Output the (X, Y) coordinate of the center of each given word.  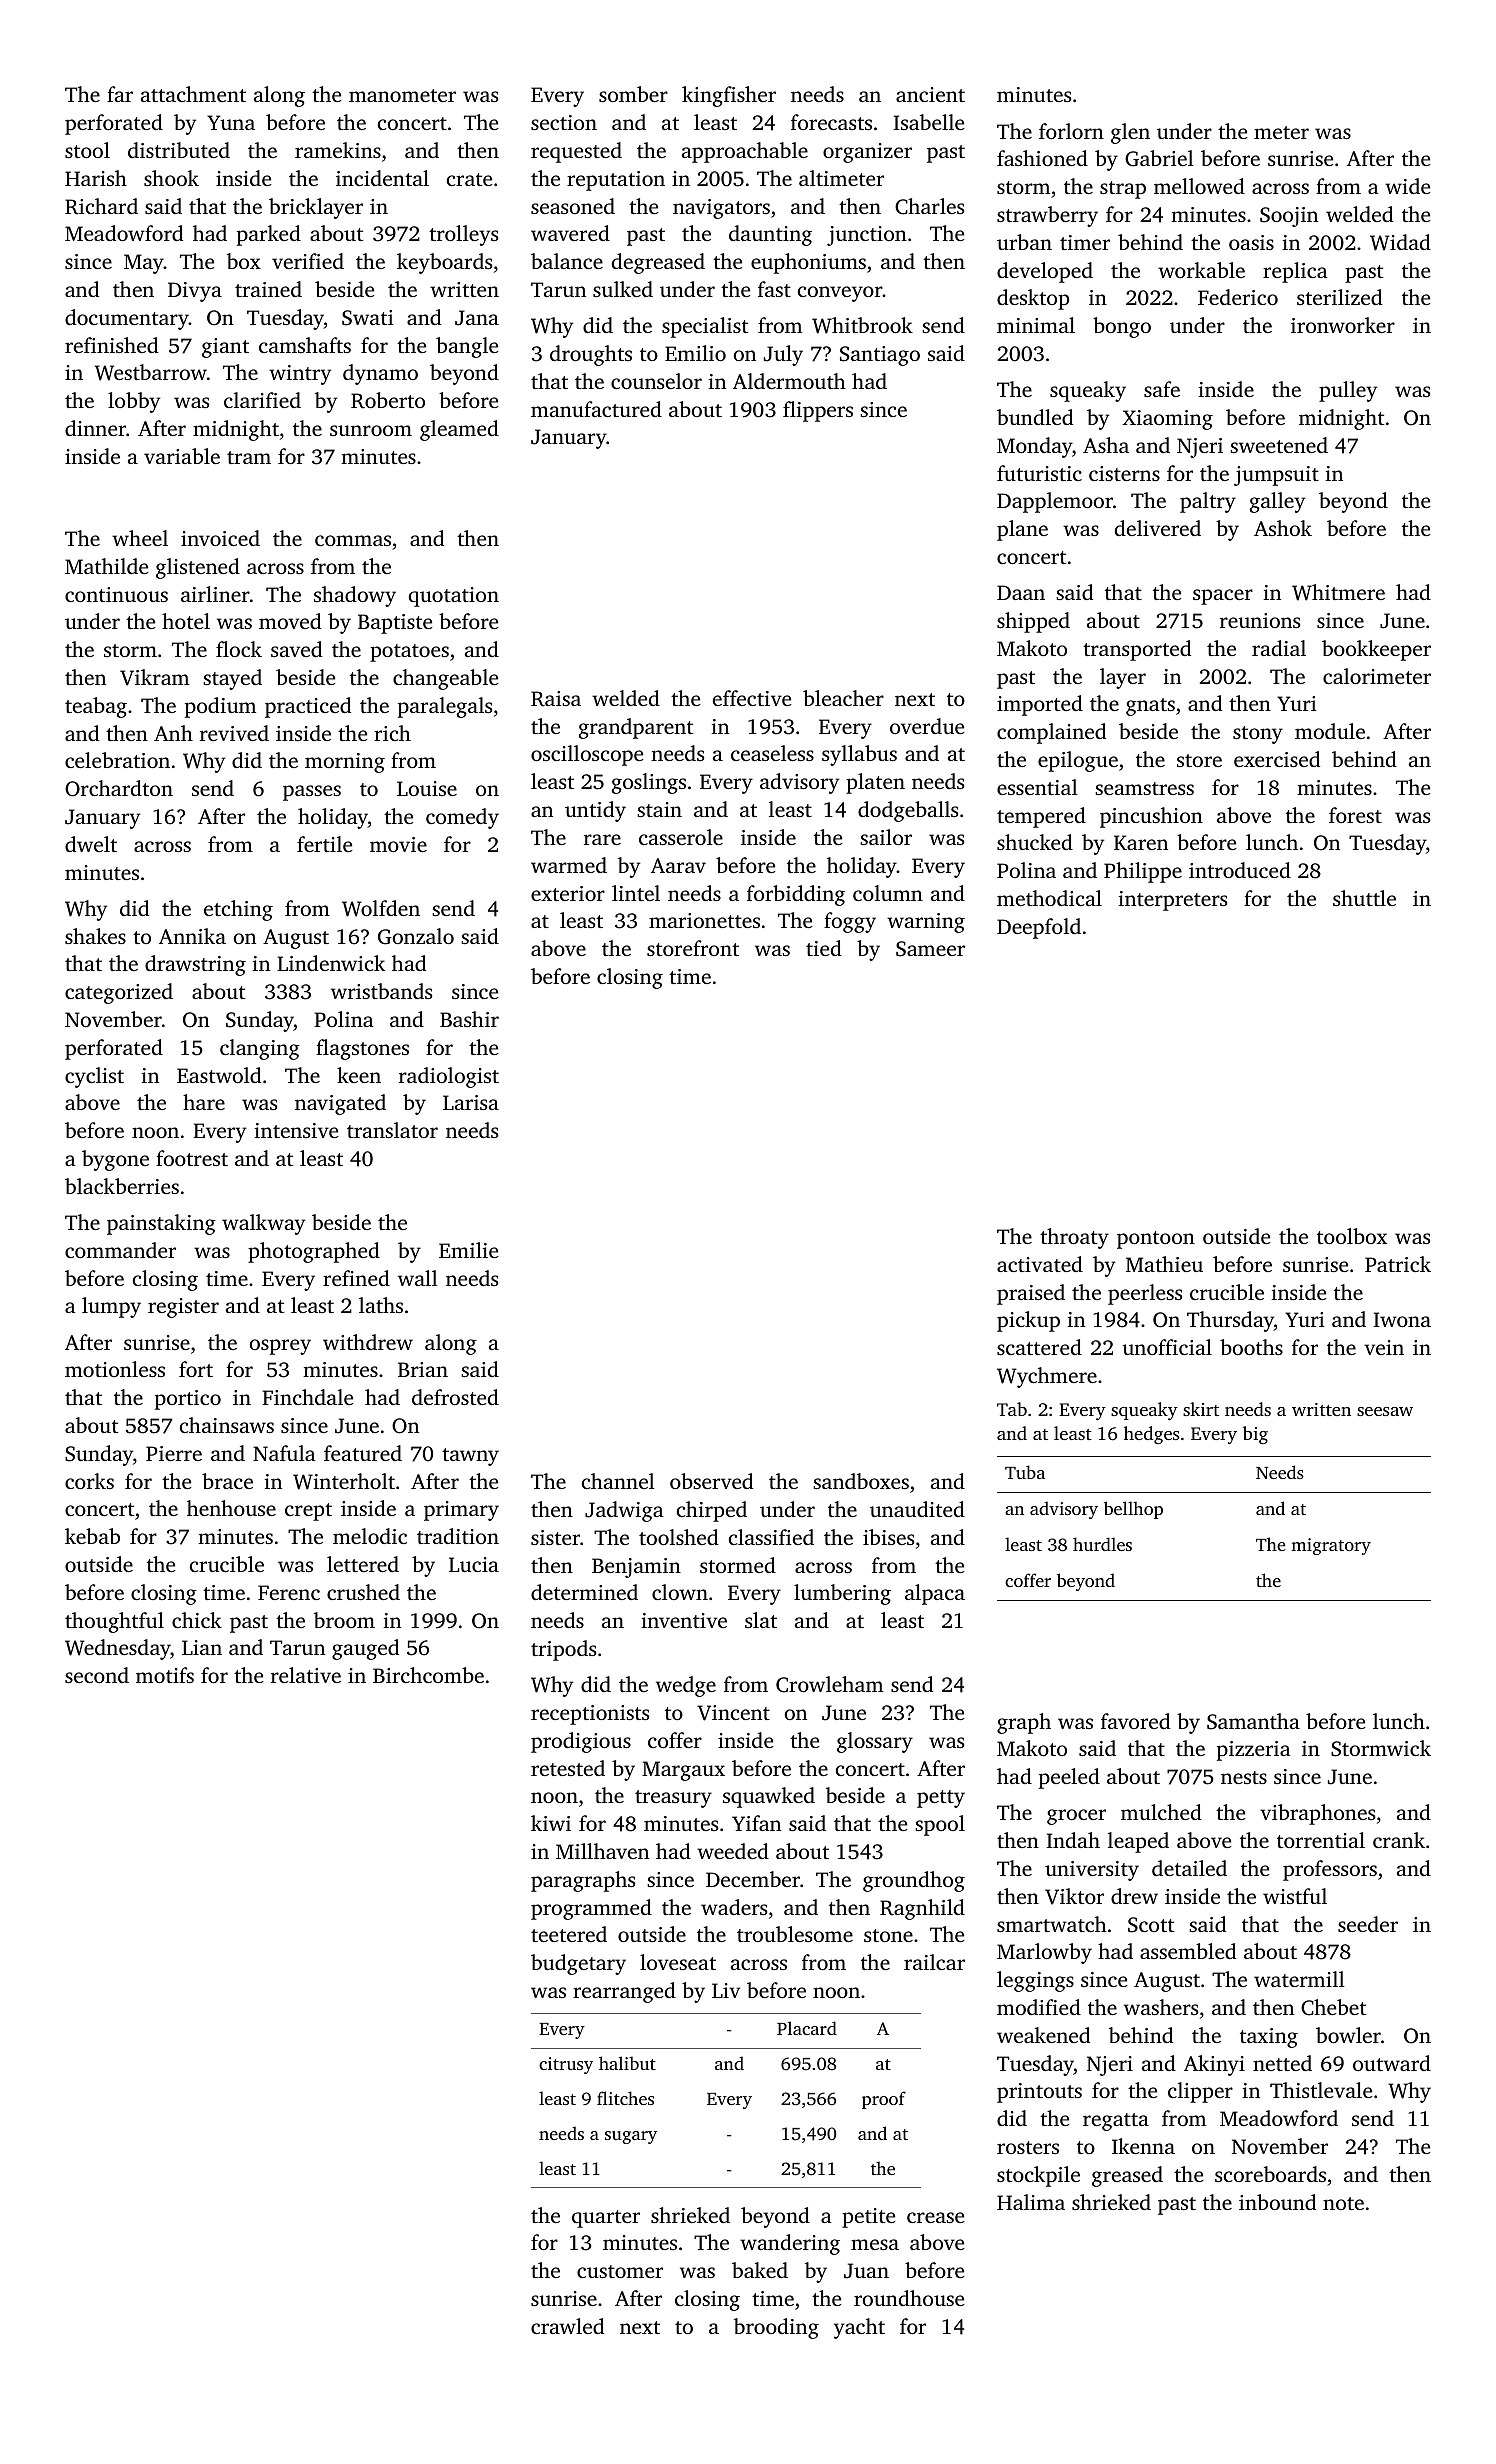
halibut (627, 2063)
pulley (1348, 391)
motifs (165, 1675)
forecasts (831, 122)
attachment (193, 94)
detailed (1189, 1868)
